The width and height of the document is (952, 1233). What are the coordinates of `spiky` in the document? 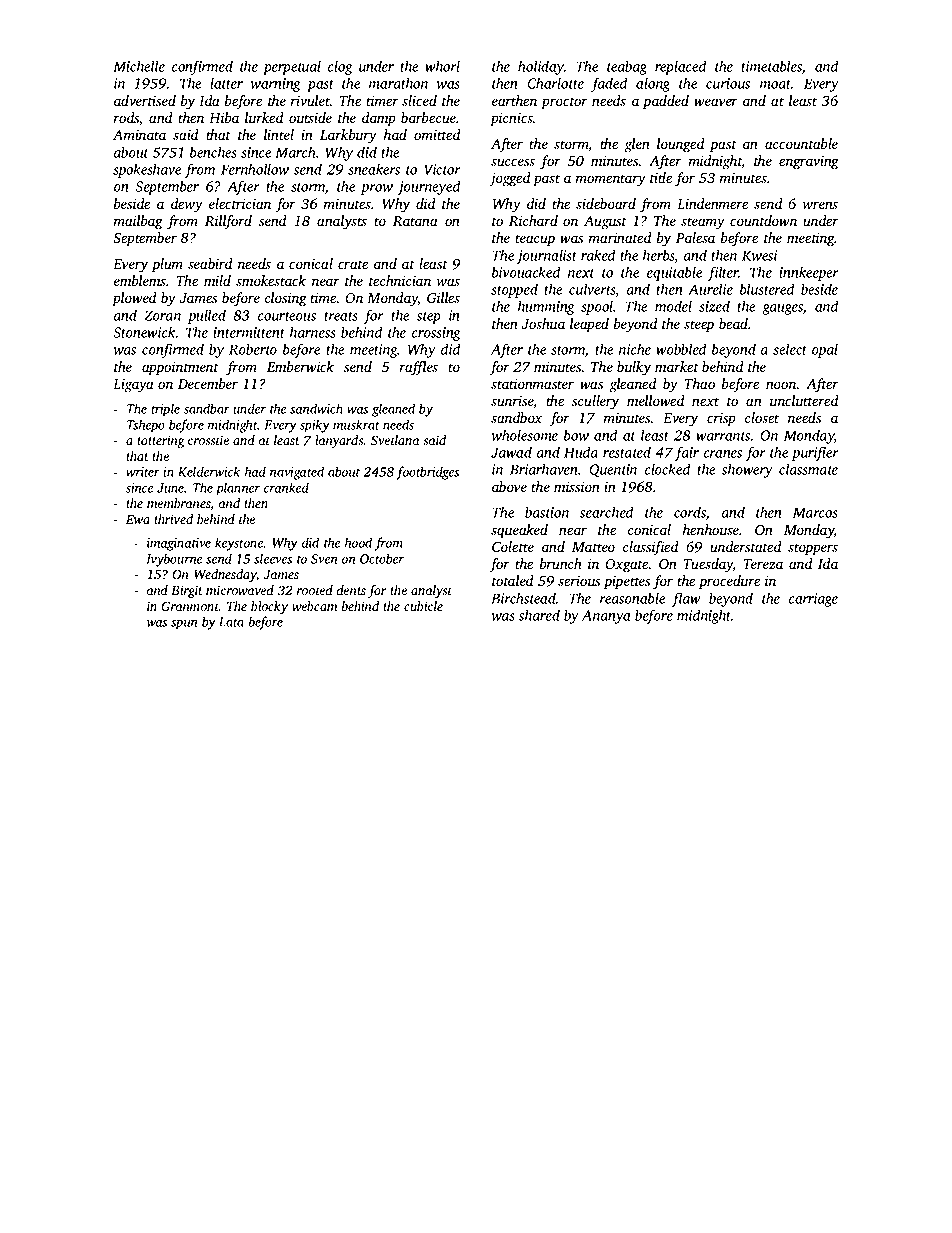 It's located at (315, 426).
